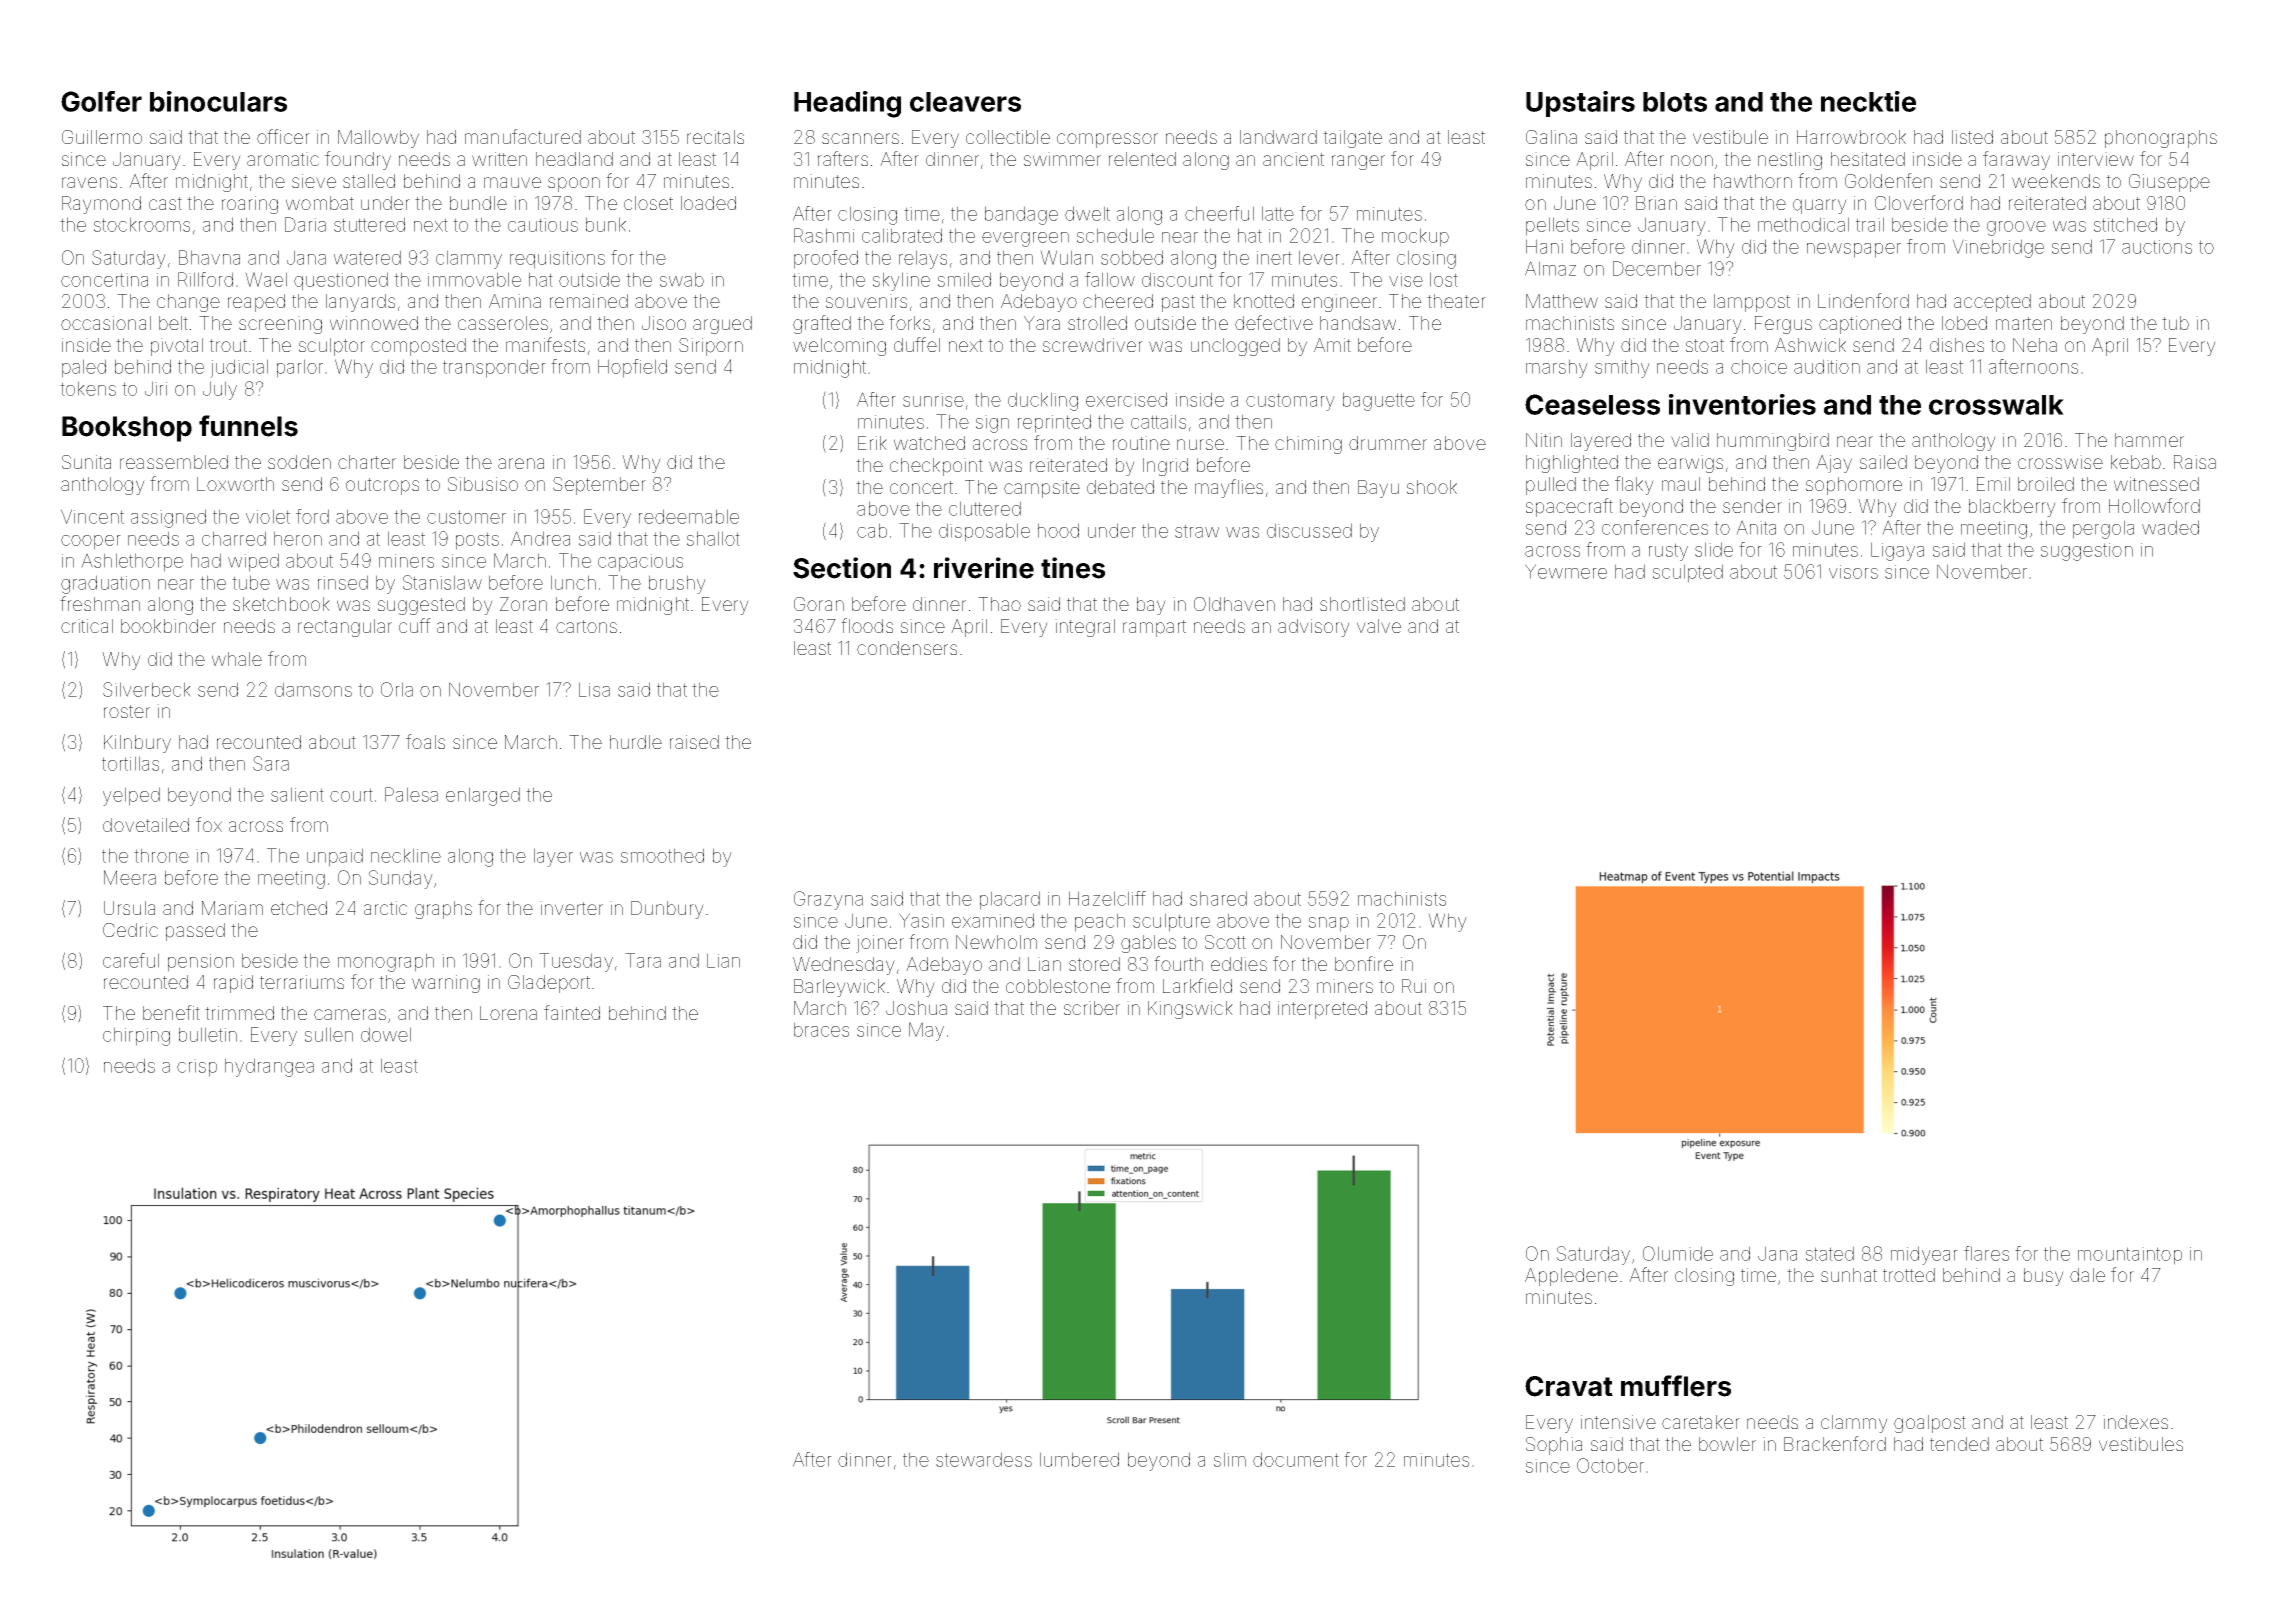 The height and width of the image is (1614, 2282). I want to click on shared, so click(1218, 898).
